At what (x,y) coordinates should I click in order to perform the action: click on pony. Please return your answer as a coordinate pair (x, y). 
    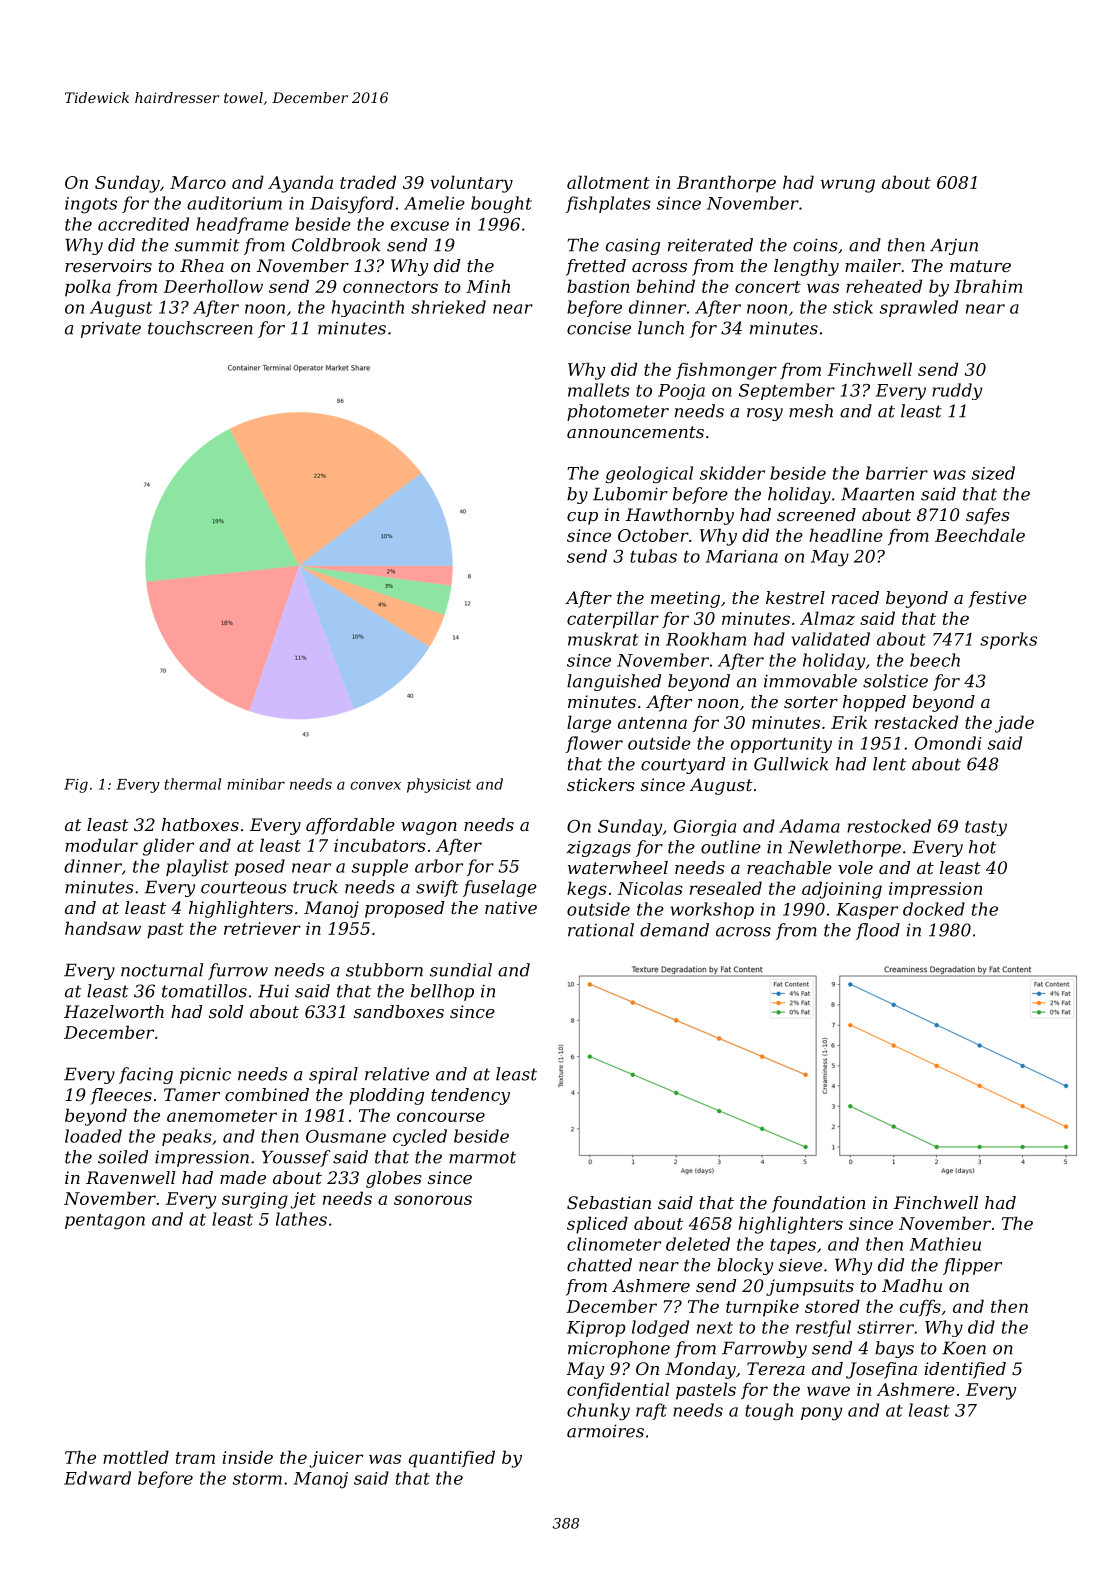
    Looking at the image, I should click on (821, 1414).
